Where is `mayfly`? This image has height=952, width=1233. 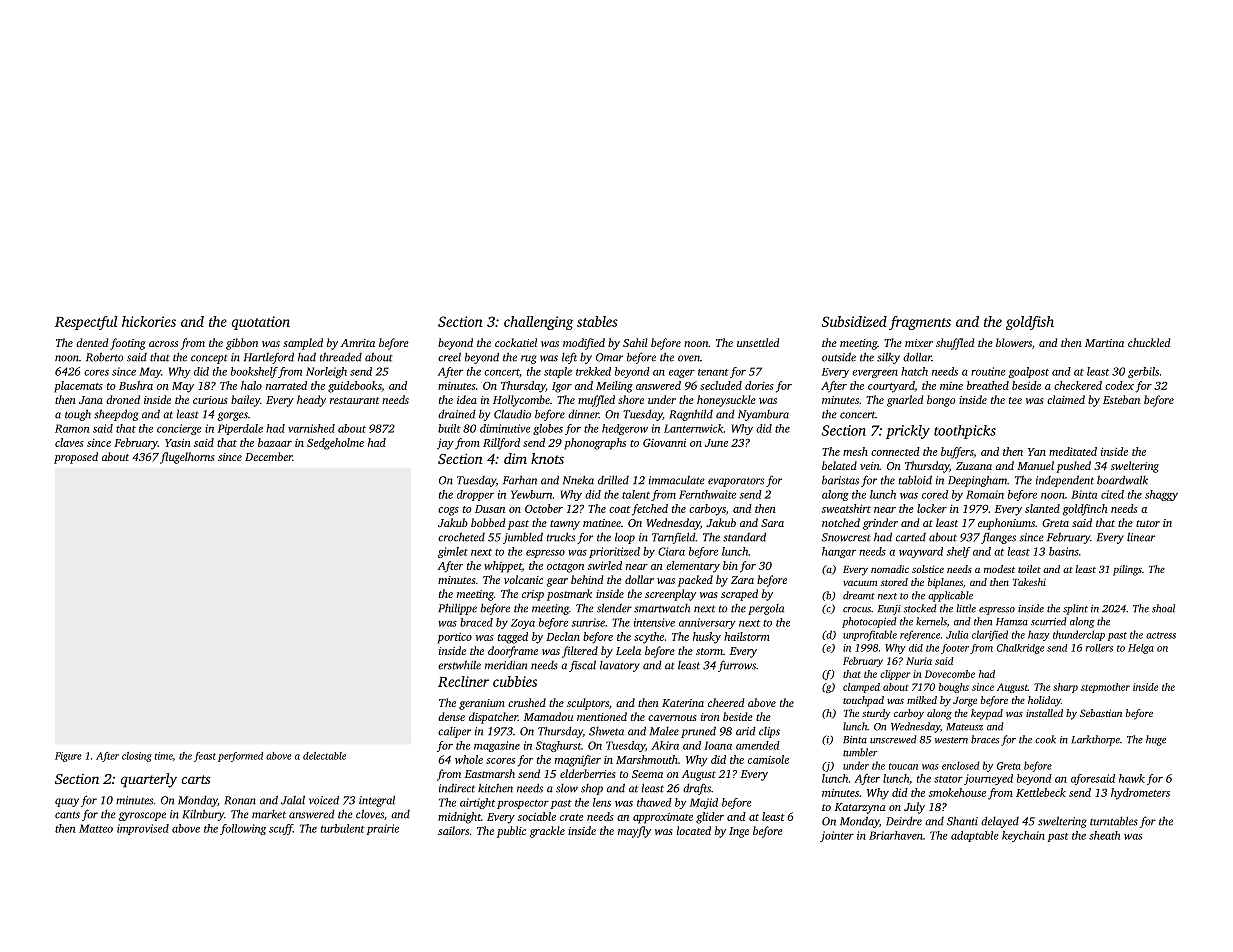 mayfly is located at coordinates (634, 832).
